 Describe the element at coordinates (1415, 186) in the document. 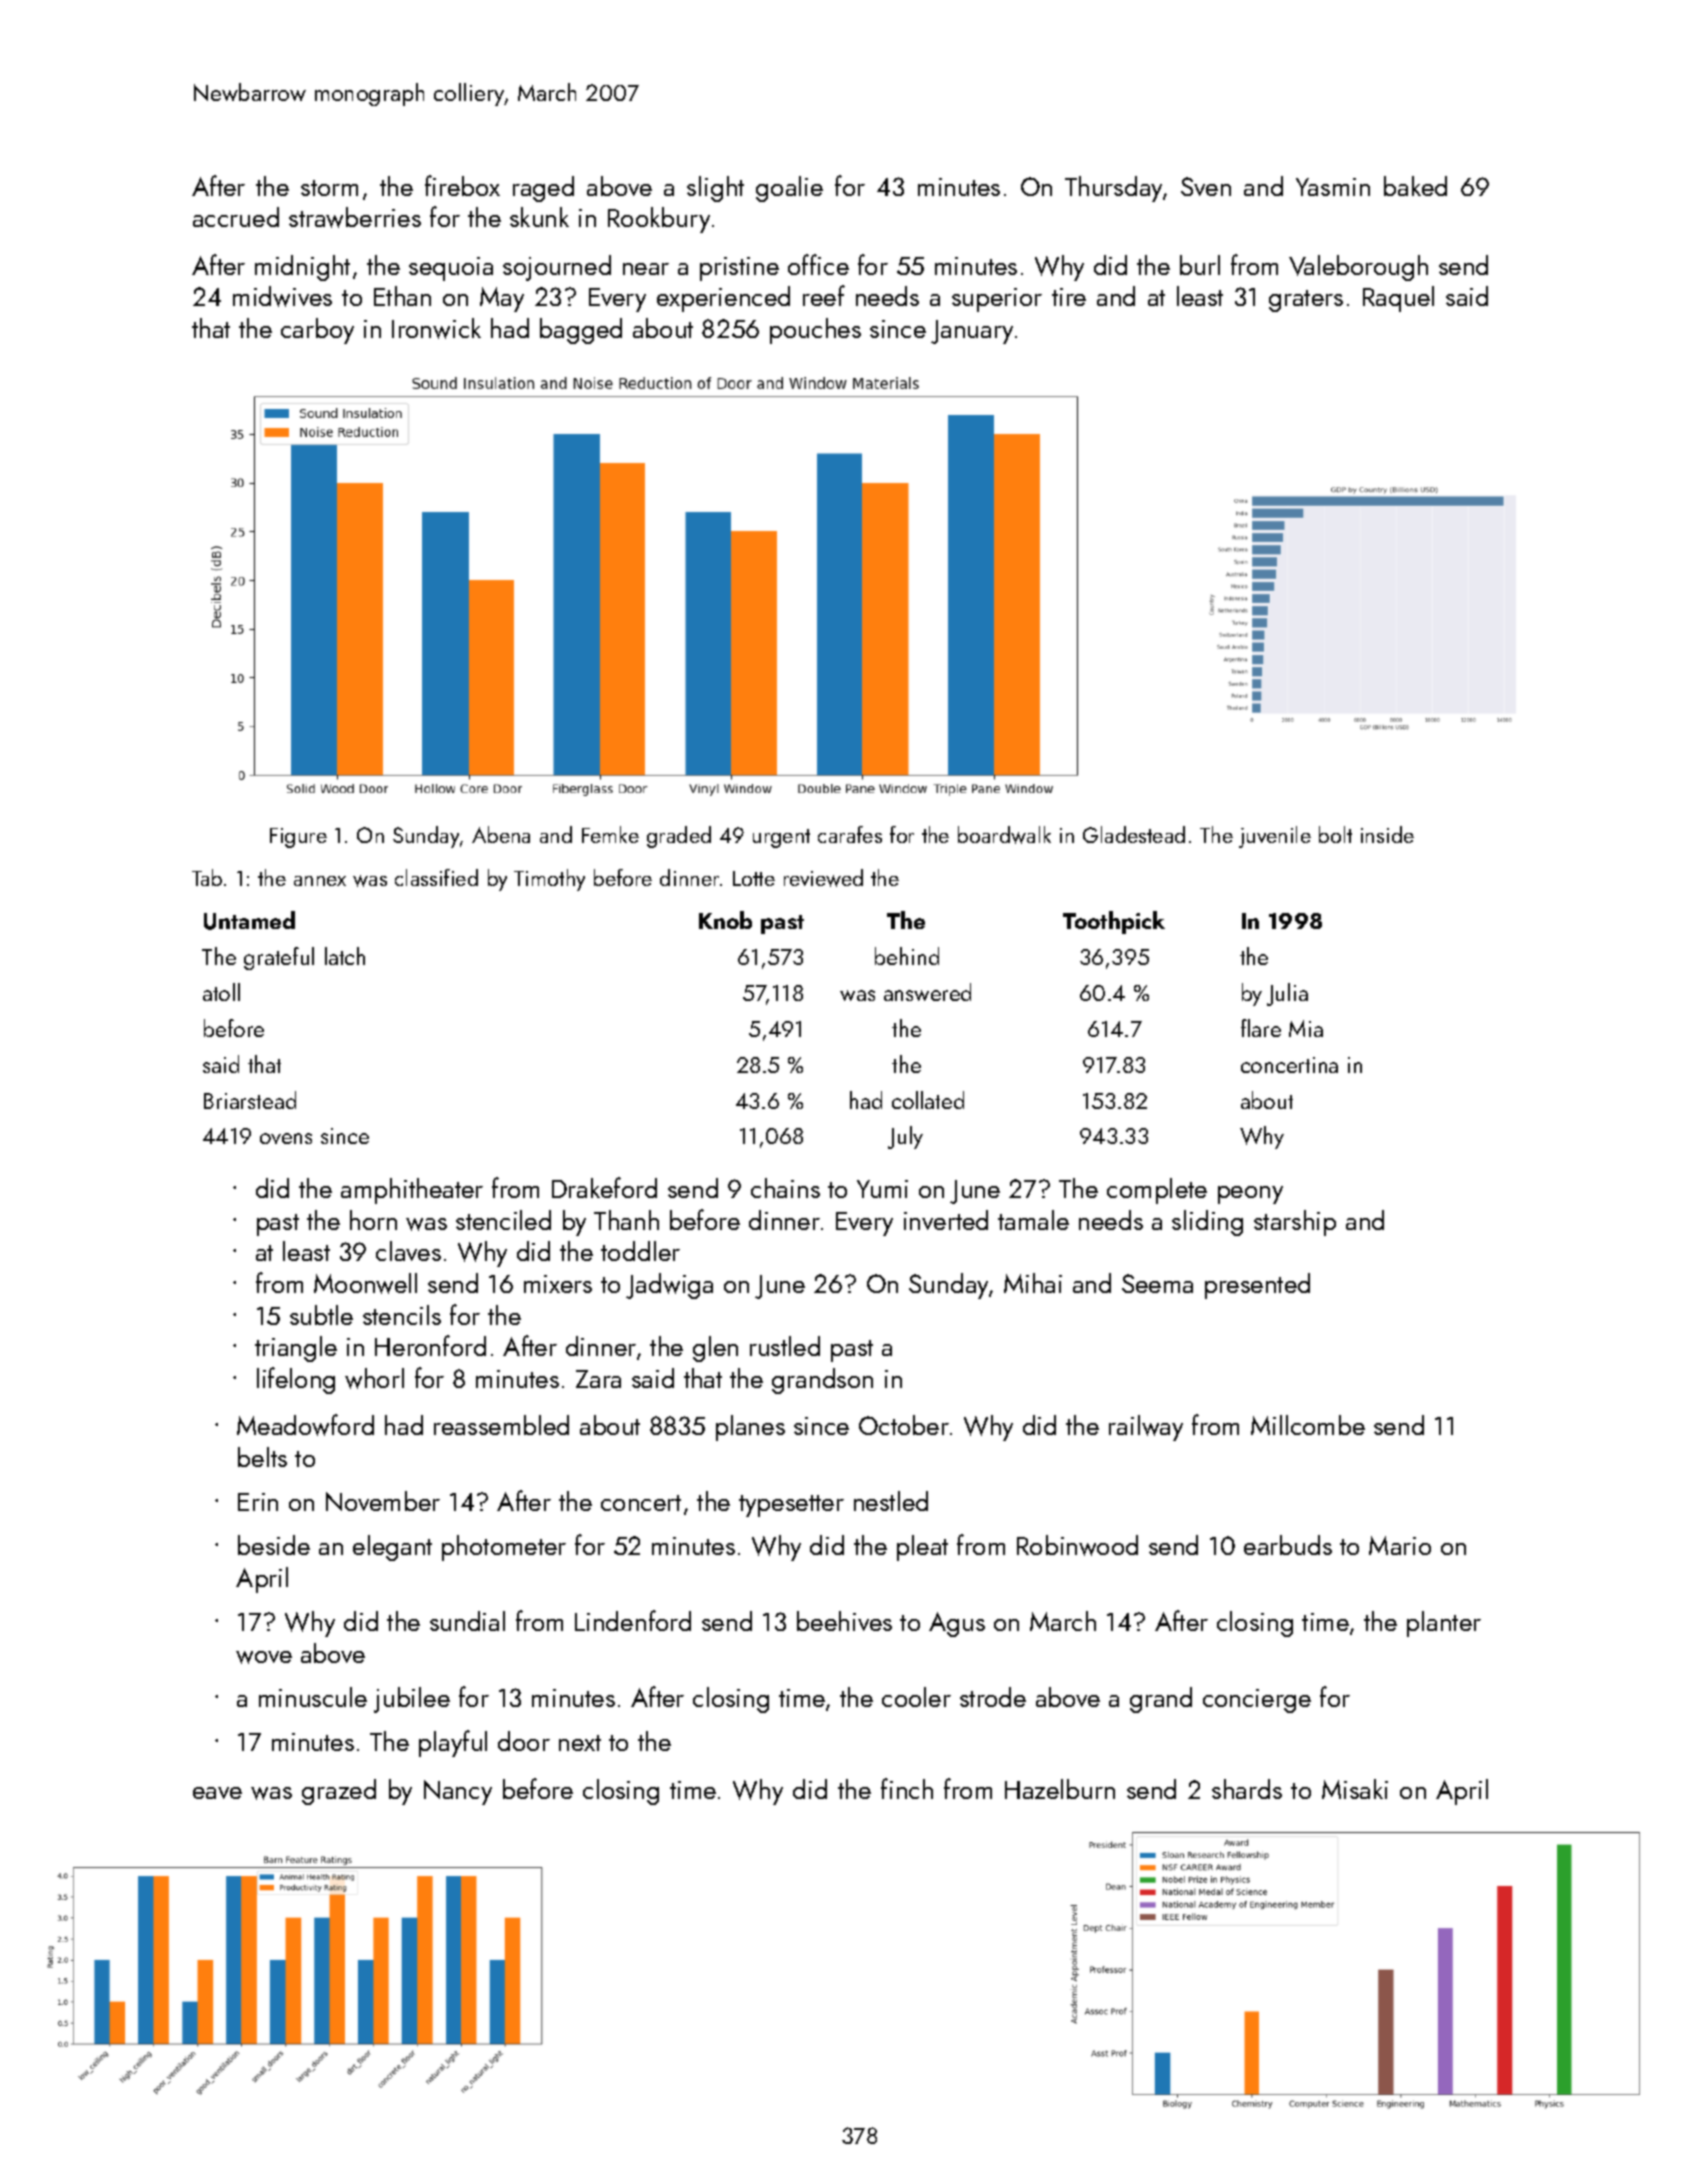

I see `baked` at that location.
